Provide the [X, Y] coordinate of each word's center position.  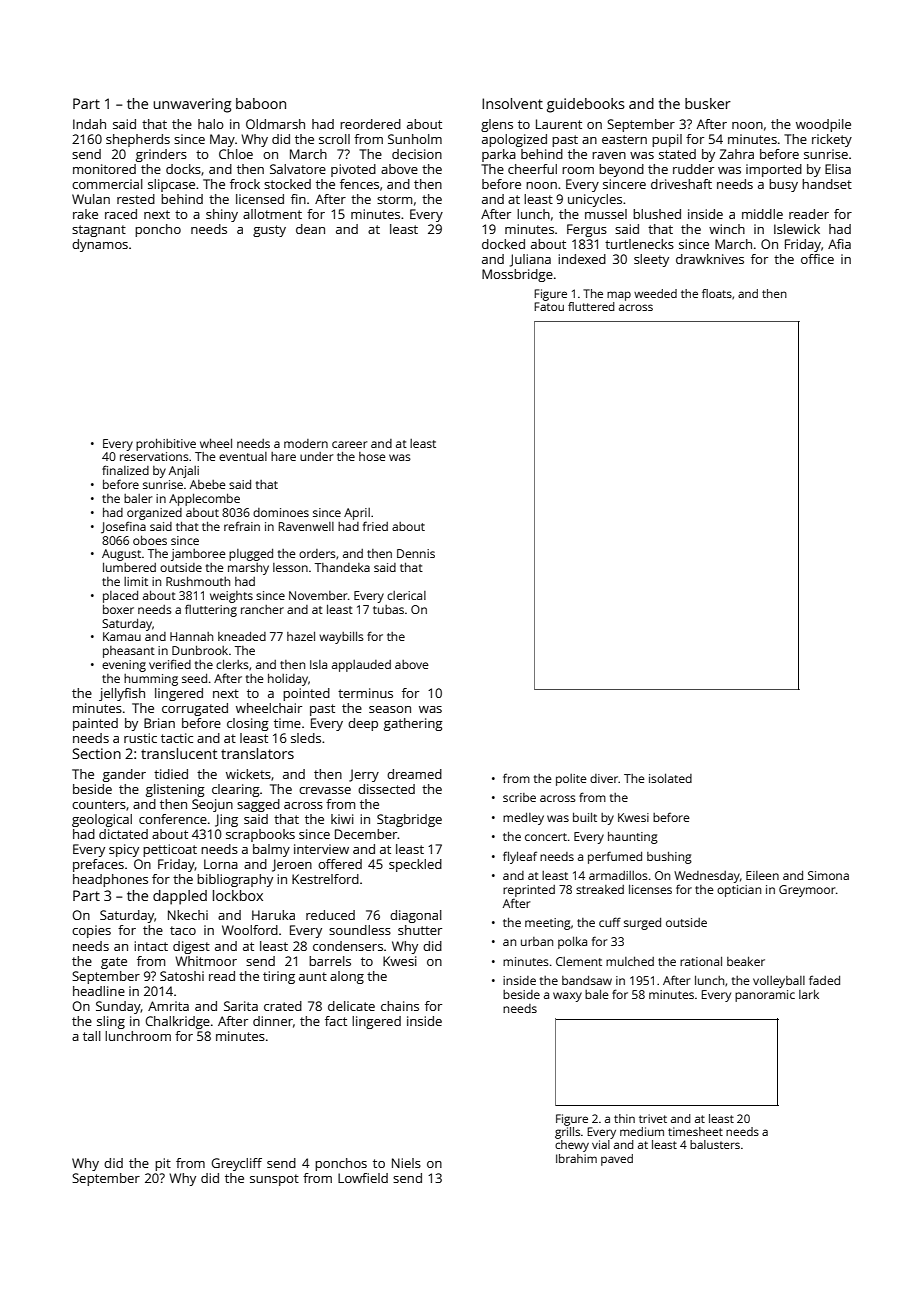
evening [124, 666]
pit [163, 1164]
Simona [828, 875]
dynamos [100, 245]
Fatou [549, 306]
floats [717, 293]
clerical [406, 595]
